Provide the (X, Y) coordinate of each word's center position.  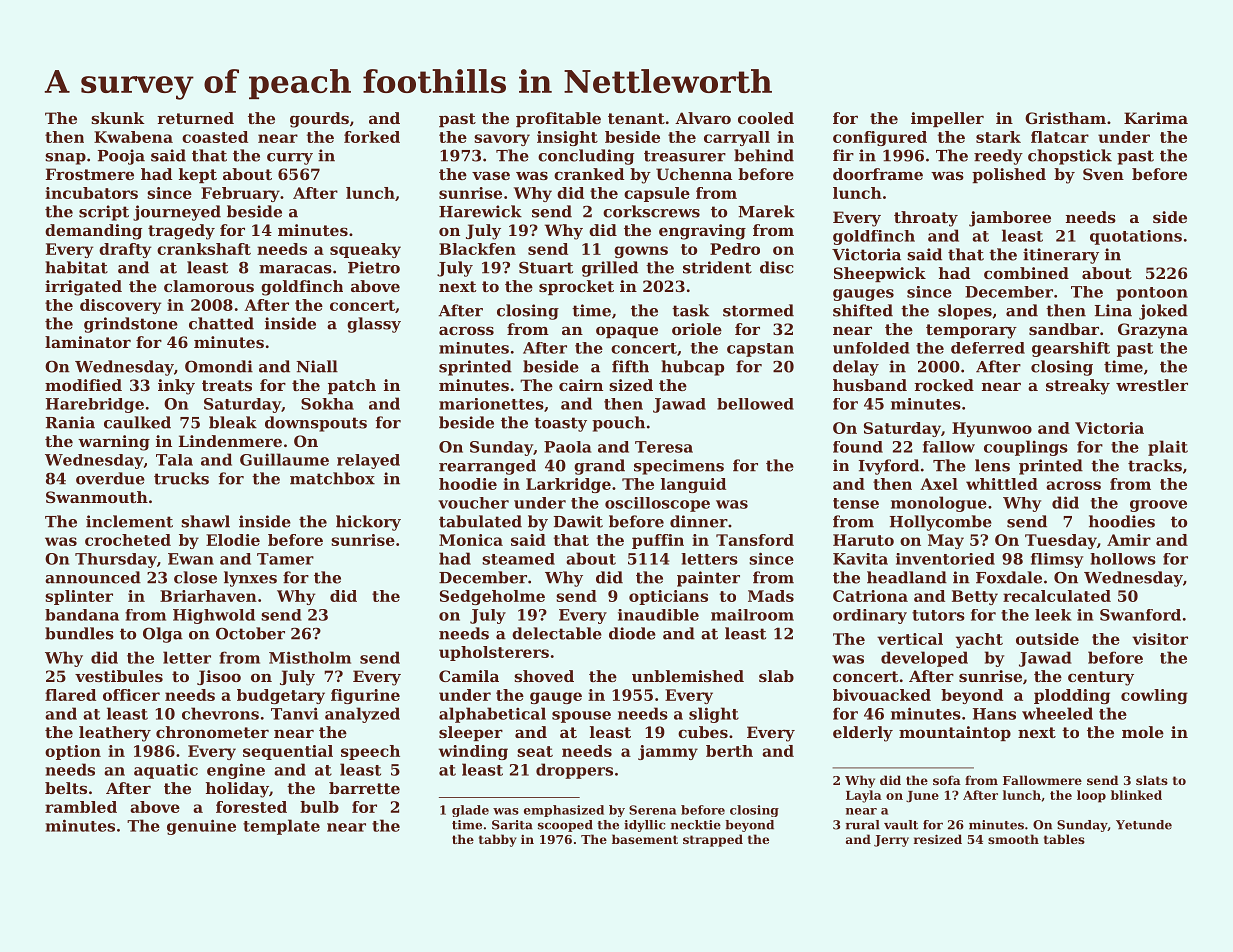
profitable (558, 119)
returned (195, 118)
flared (70, 695)
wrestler (1152, 385)
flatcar (1060, 137)
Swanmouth (97, 497)
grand (599, 467)
